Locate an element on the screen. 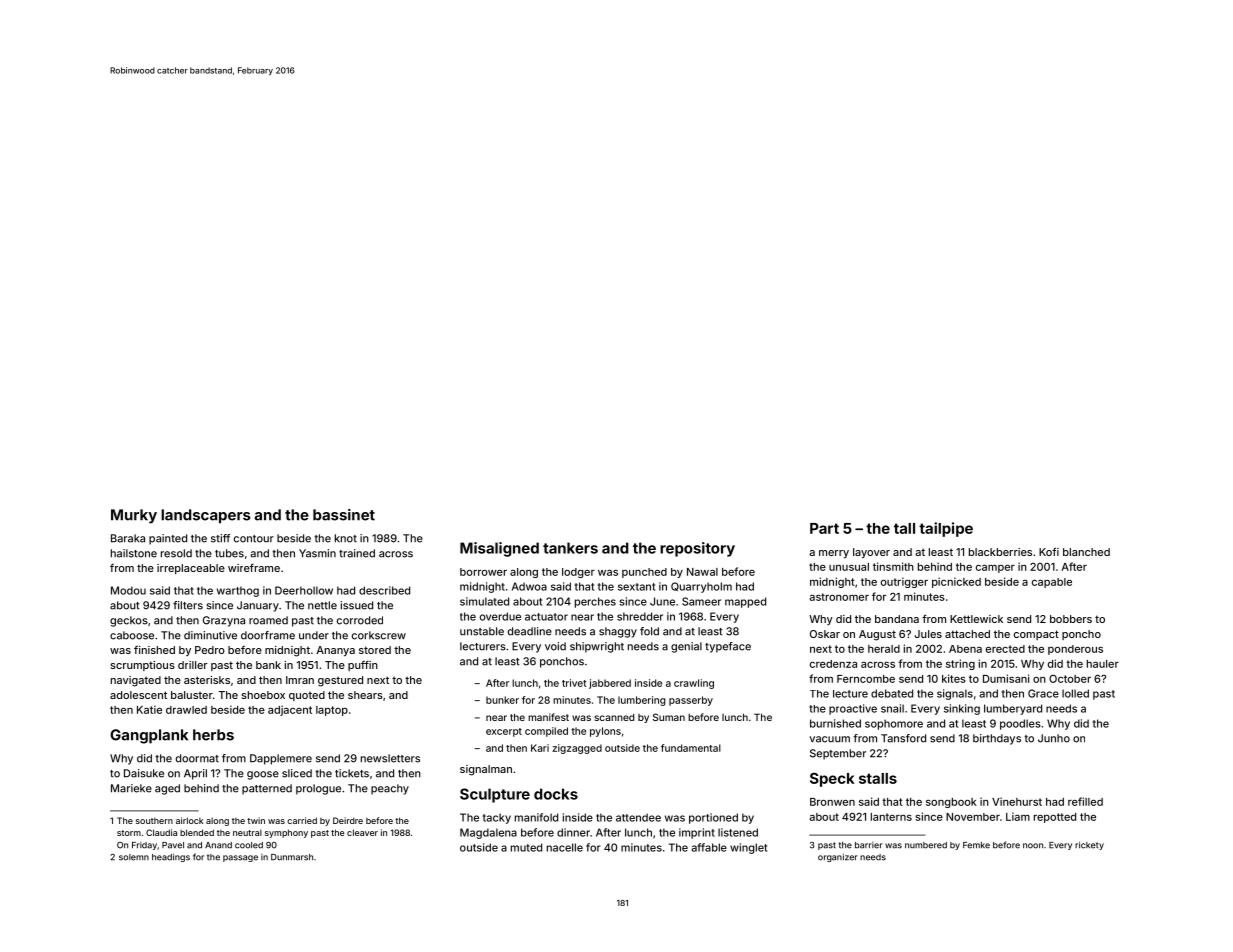 This screenshot has height=952, width=1233. Dunmarsh is located at coordinates (292, 857).
